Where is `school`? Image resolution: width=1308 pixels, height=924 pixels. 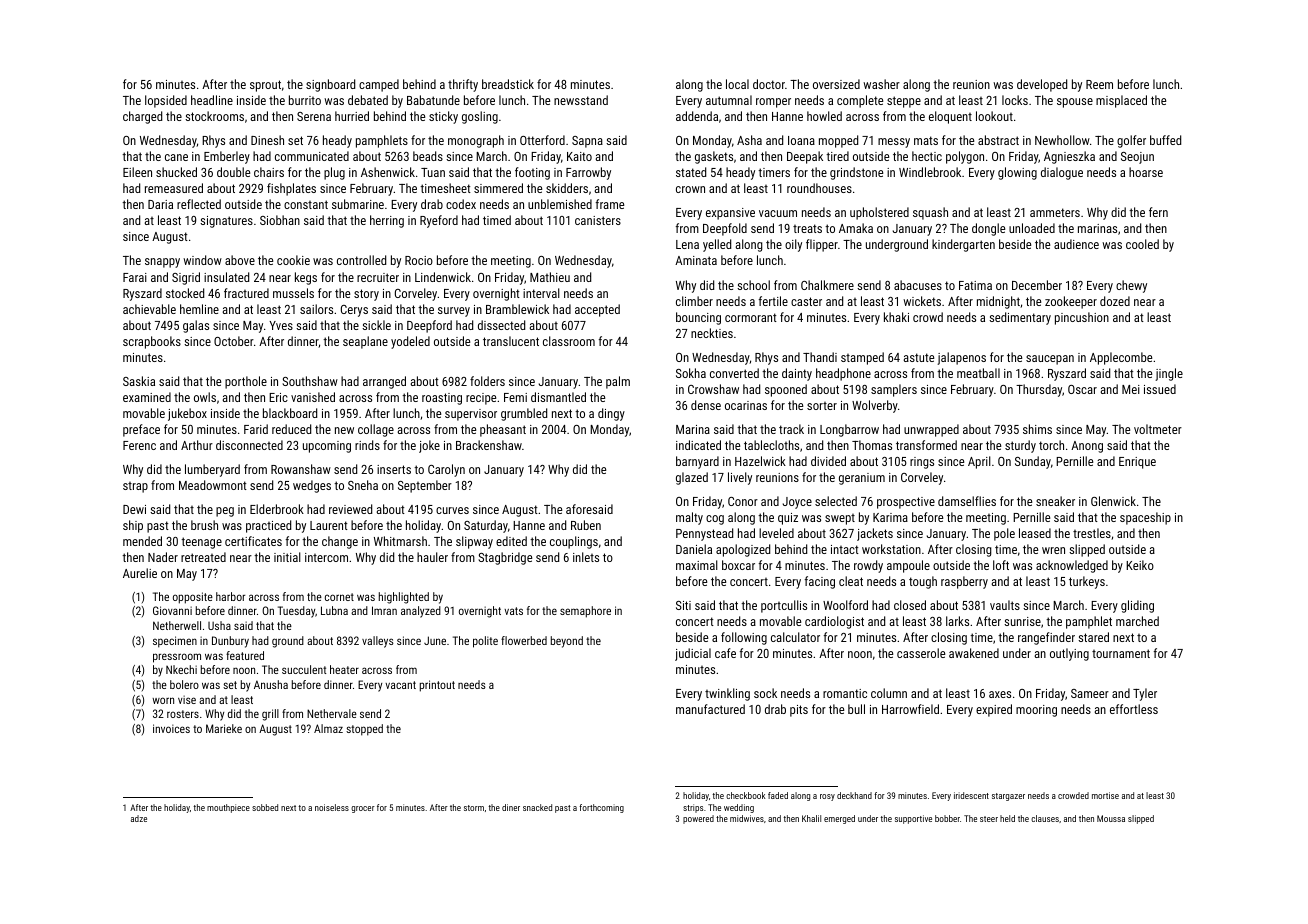 school is located at coordinates (753, 285).
